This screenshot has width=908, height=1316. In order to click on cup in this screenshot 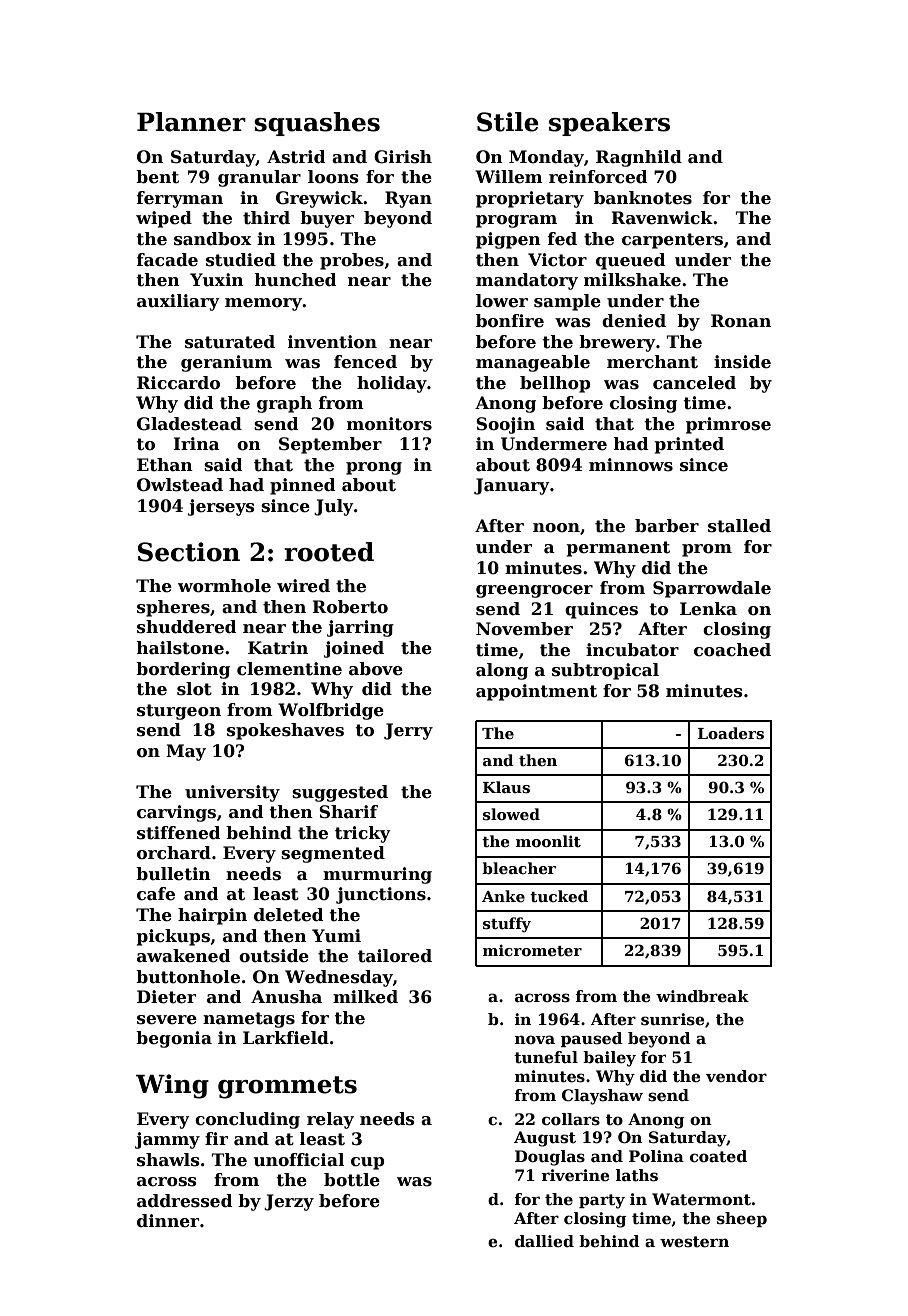, I will do `click(368, 1163)`.
